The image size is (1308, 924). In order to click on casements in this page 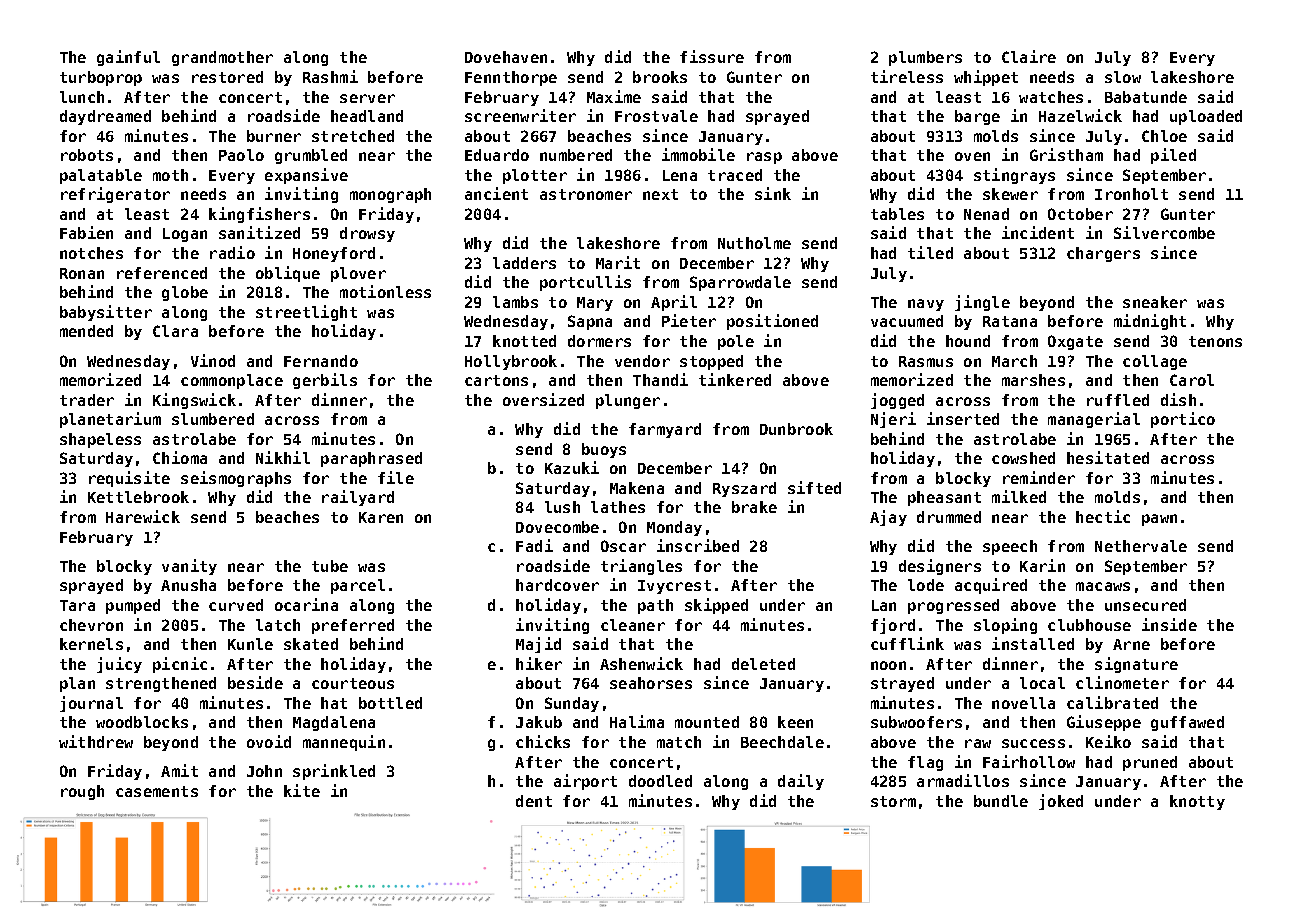, I will do `click(157, 791)`.
